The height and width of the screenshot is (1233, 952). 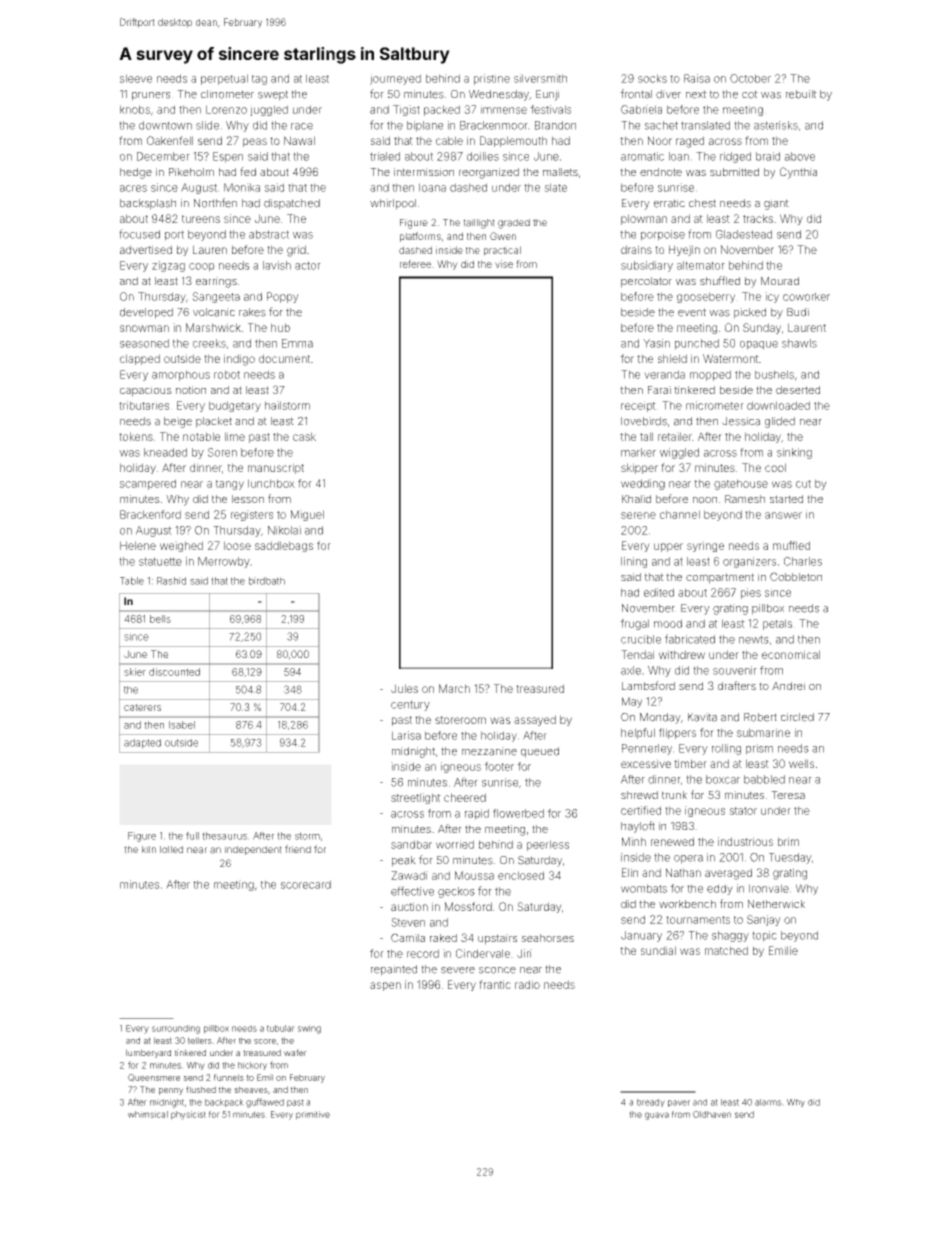 I want to click on frugal, so click(x=634, y=624).
